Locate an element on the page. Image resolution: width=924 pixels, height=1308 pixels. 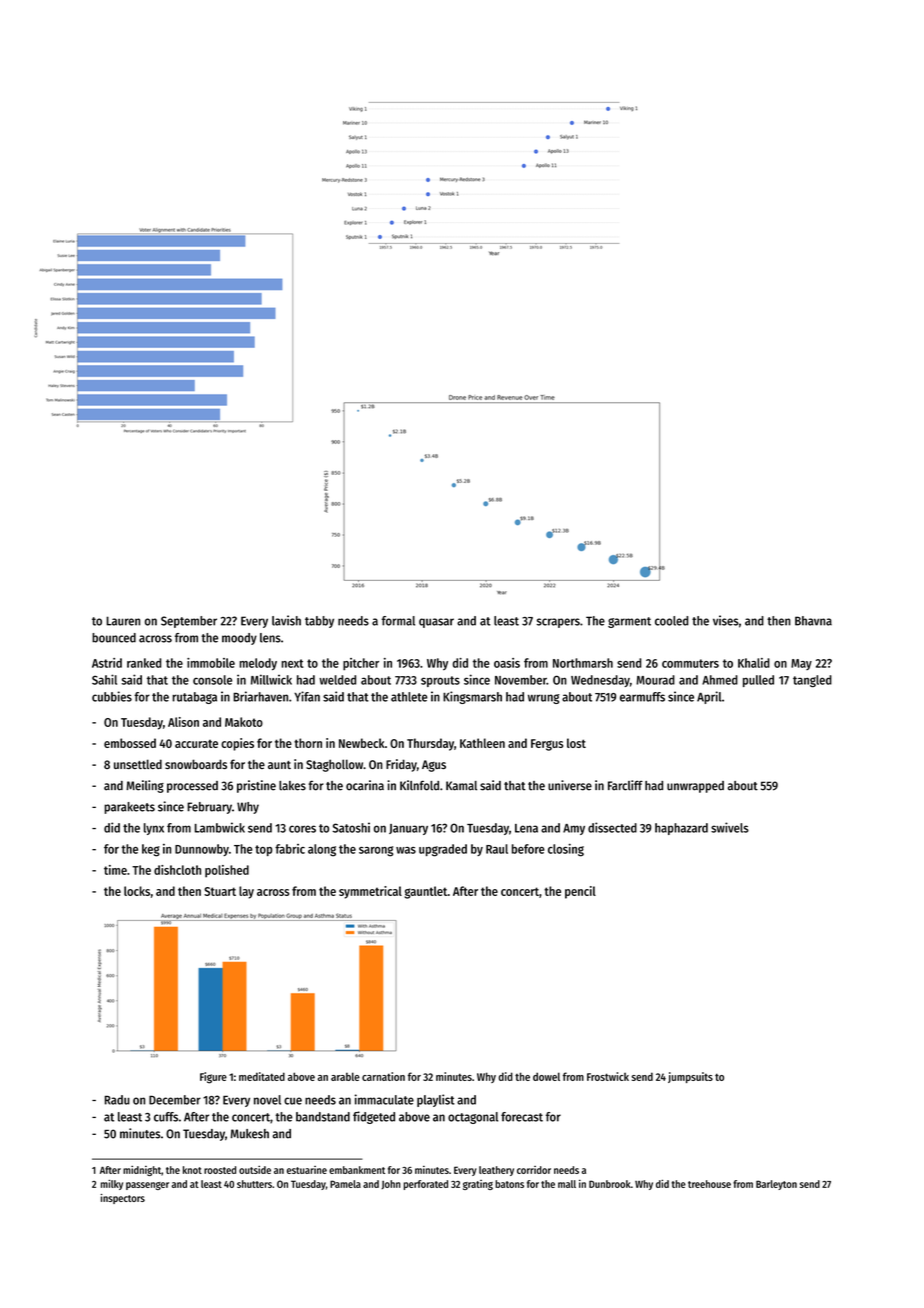
dowel is located at coordinates (546, 1076).
